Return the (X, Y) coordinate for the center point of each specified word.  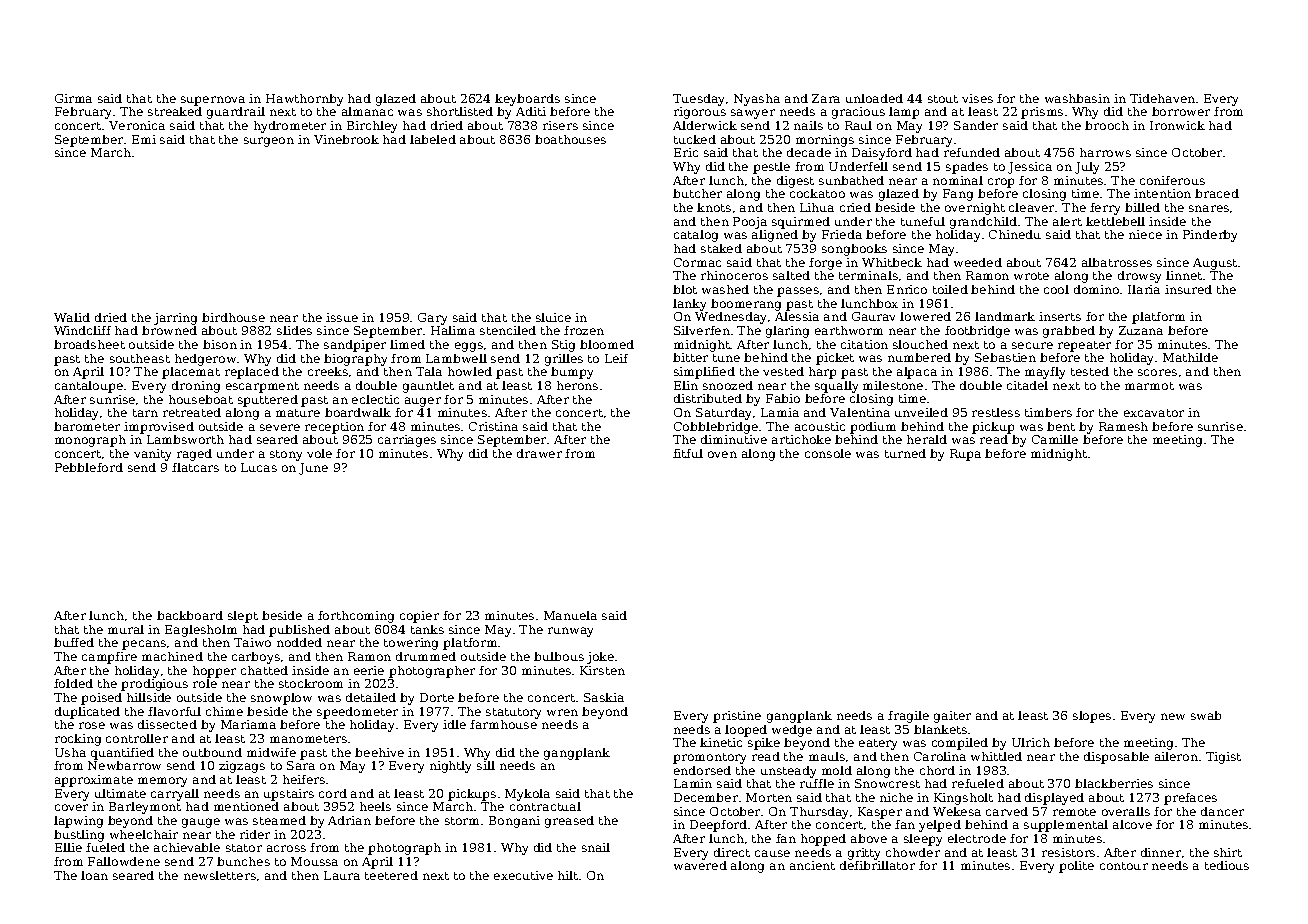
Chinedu (1015, 234)
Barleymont (145, 808)
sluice (553, 317)
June (313, 469)
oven (722, 454)
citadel (1027, 385)
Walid (72, 317)
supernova (213, 101)
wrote (1031, 276)
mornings (825, 141)
